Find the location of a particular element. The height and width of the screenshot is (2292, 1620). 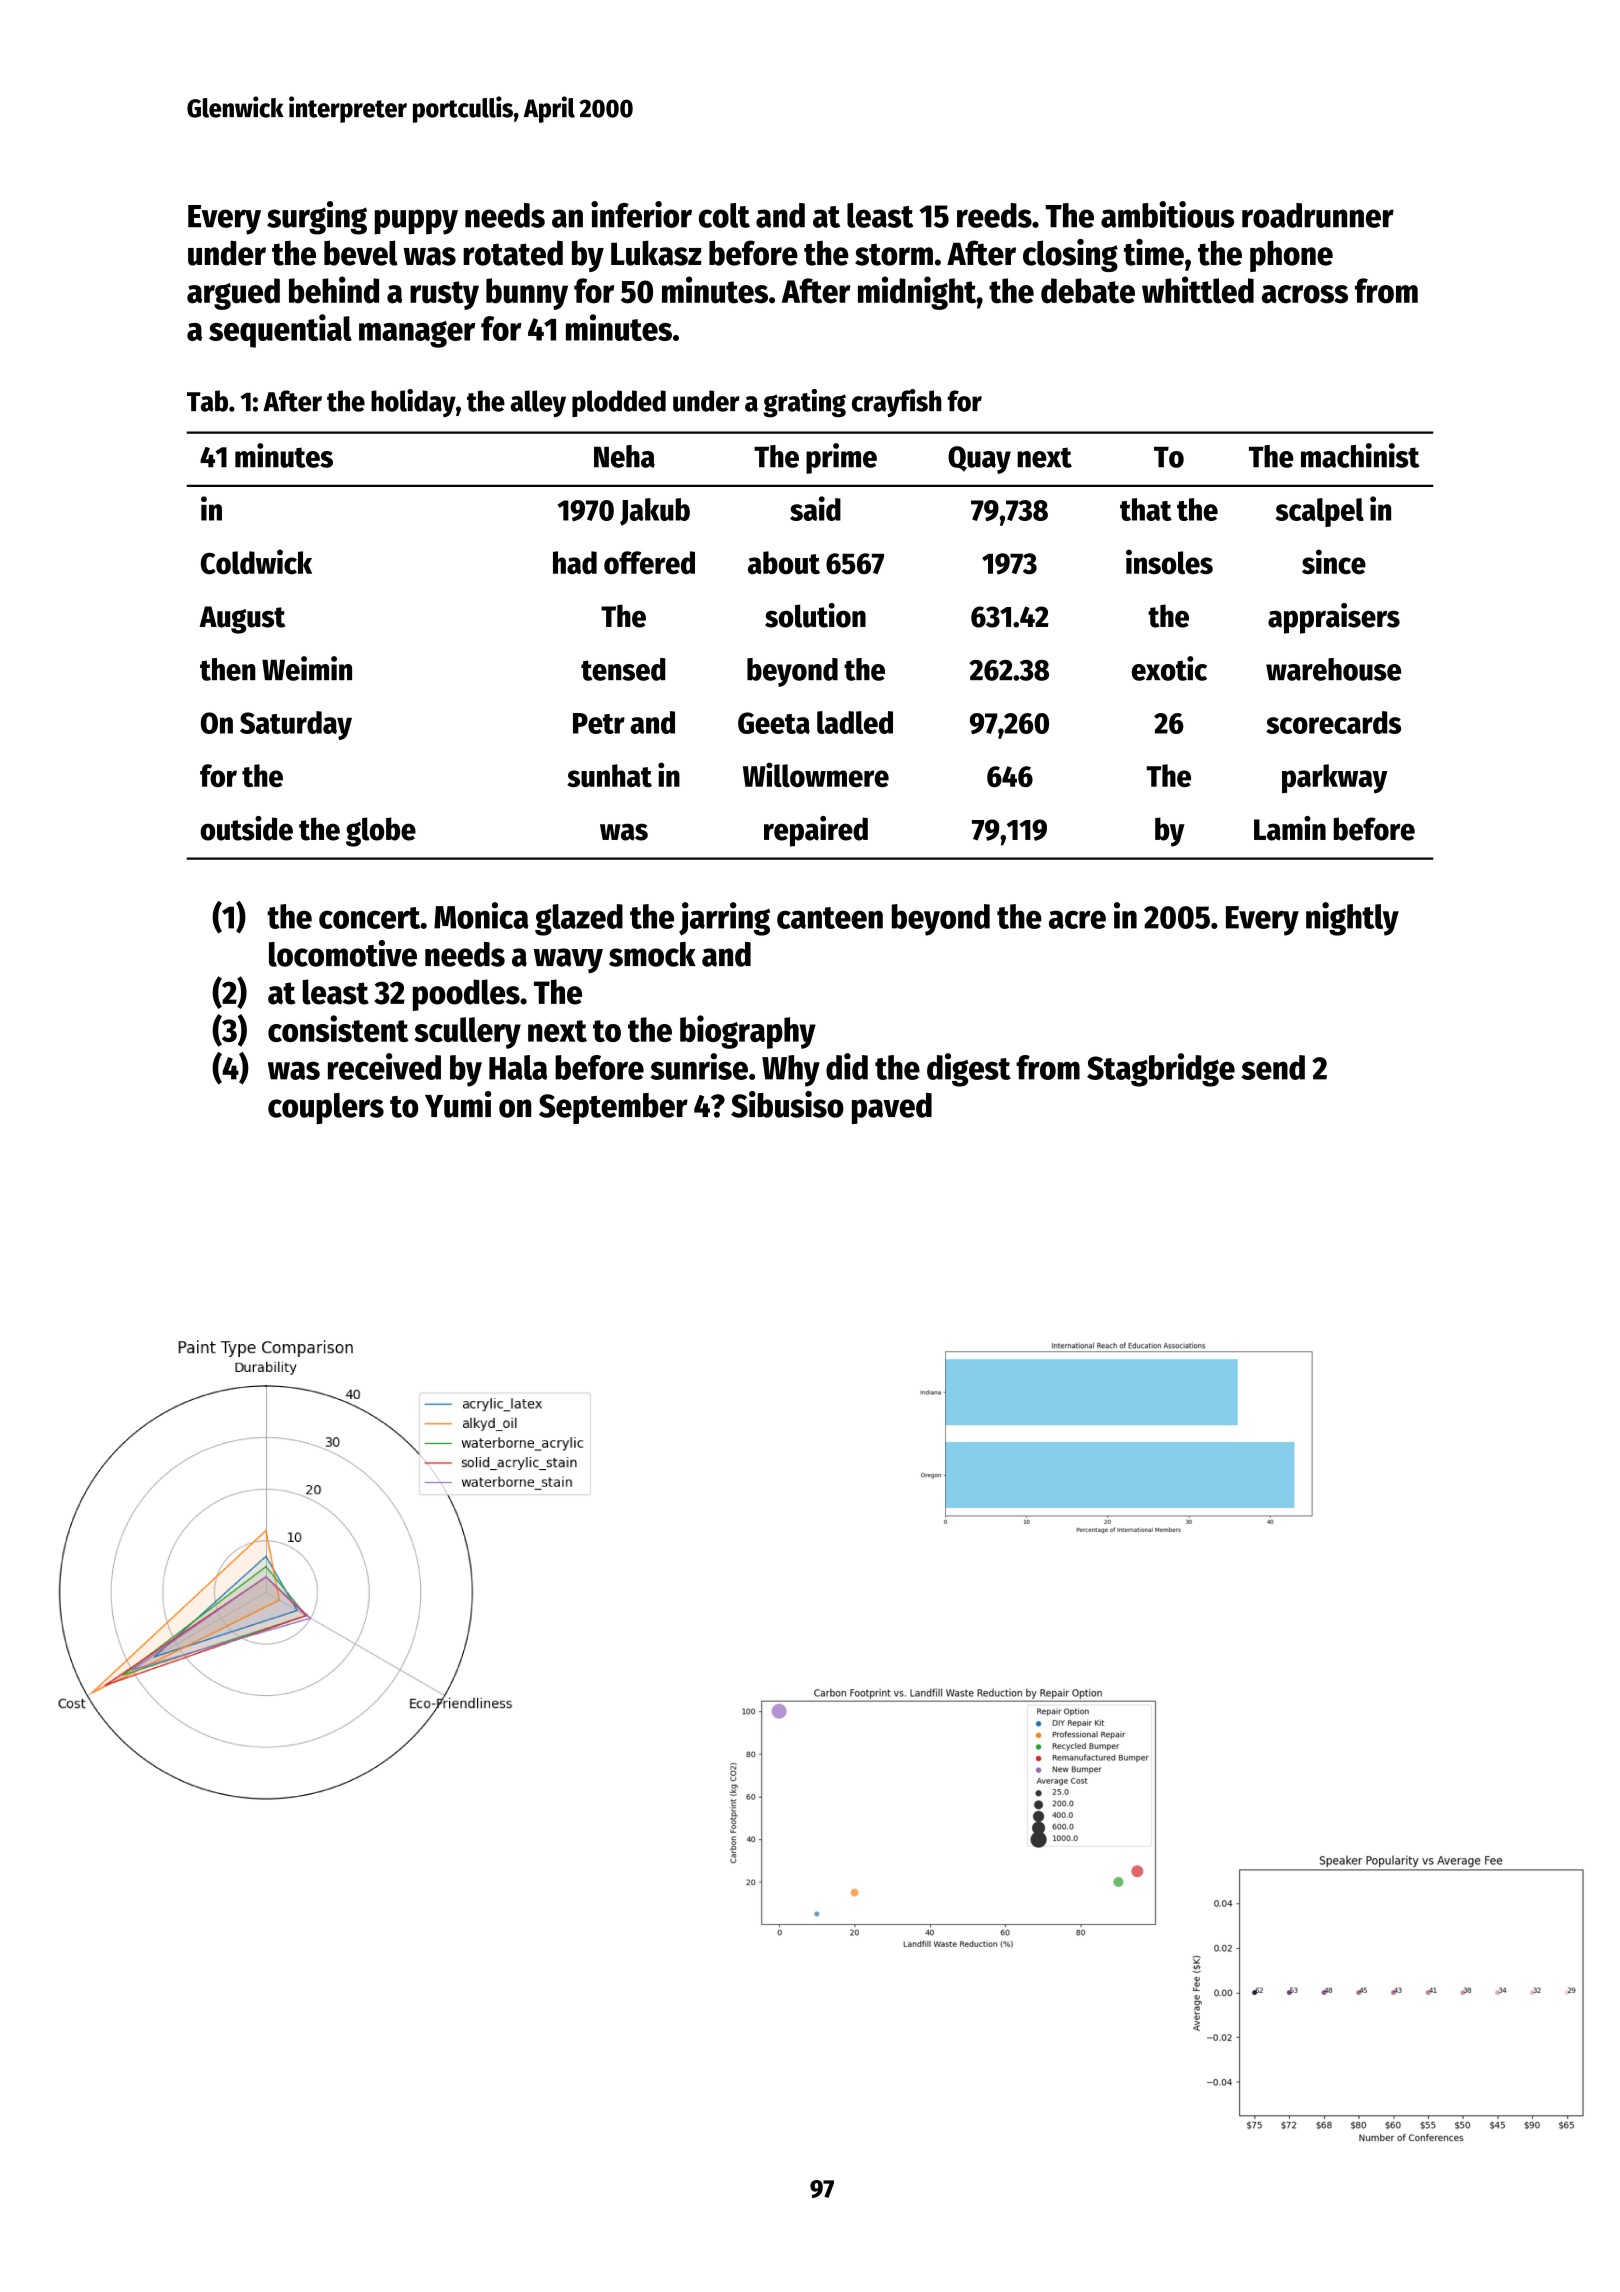

scalpel is located at coordinates (1319, 512).
